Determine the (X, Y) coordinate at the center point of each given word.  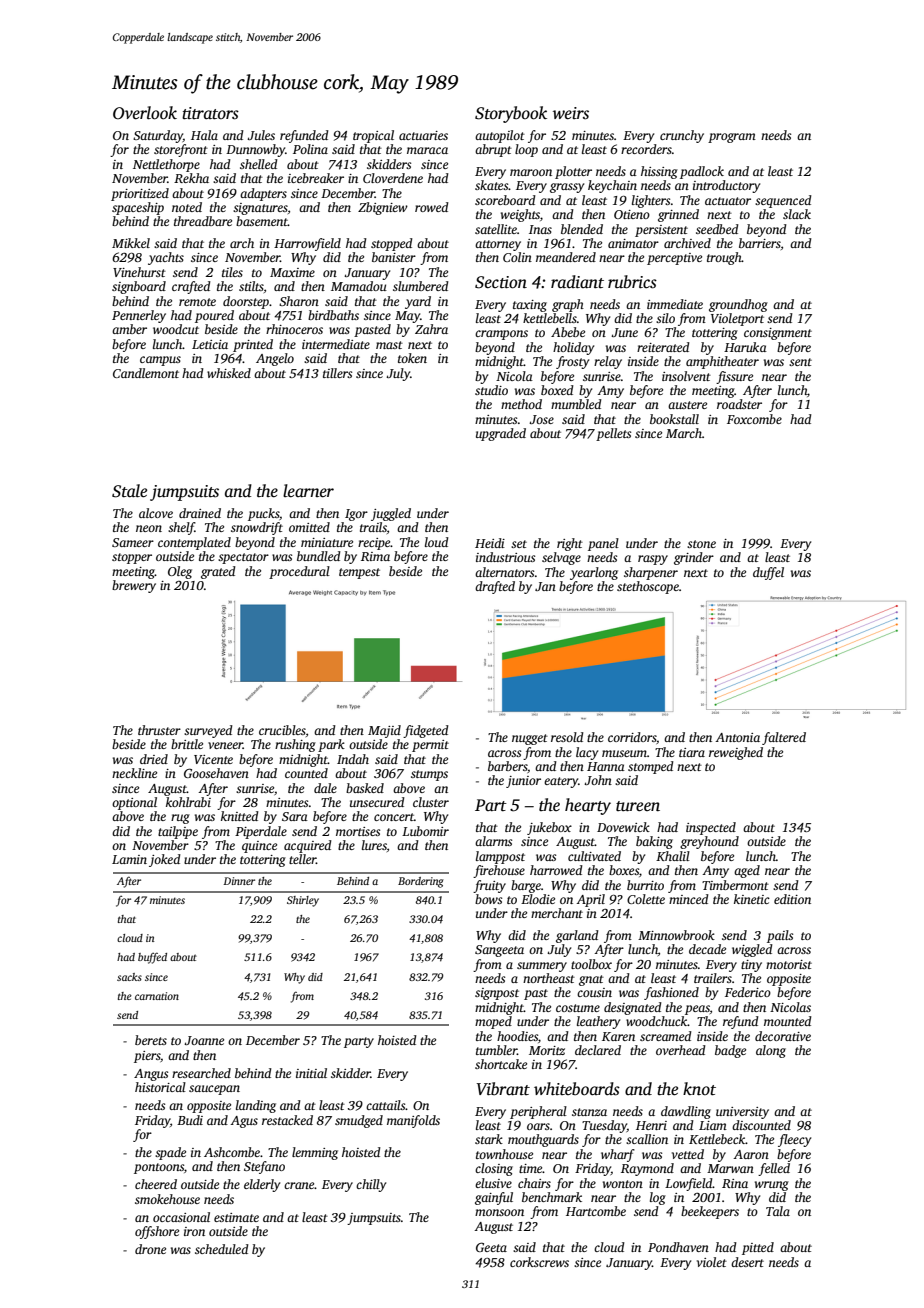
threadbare (203, 221)
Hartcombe (596, 1211)
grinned (678, 215)
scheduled (222, 1249)
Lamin (129, 859)
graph (568, 305)
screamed (666, 1036)
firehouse (499, 871)
